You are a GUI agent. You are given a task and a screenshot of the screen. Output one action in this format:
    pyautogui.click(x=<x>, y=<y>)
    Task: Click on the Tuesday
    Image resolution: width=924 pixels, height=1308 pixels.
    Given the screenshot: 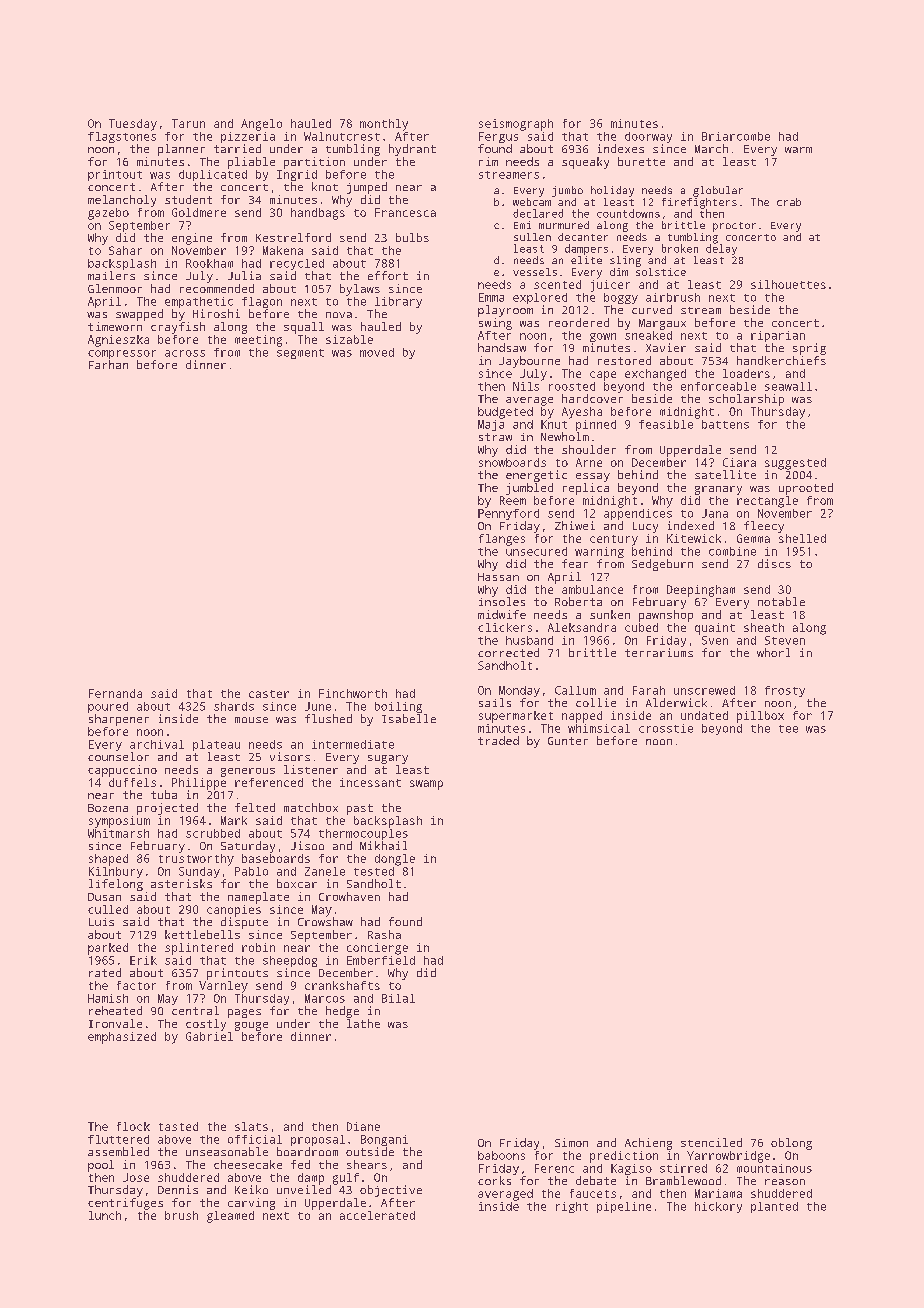 What is the action you would take?
    pyautogui.click(x=133, y=125)
